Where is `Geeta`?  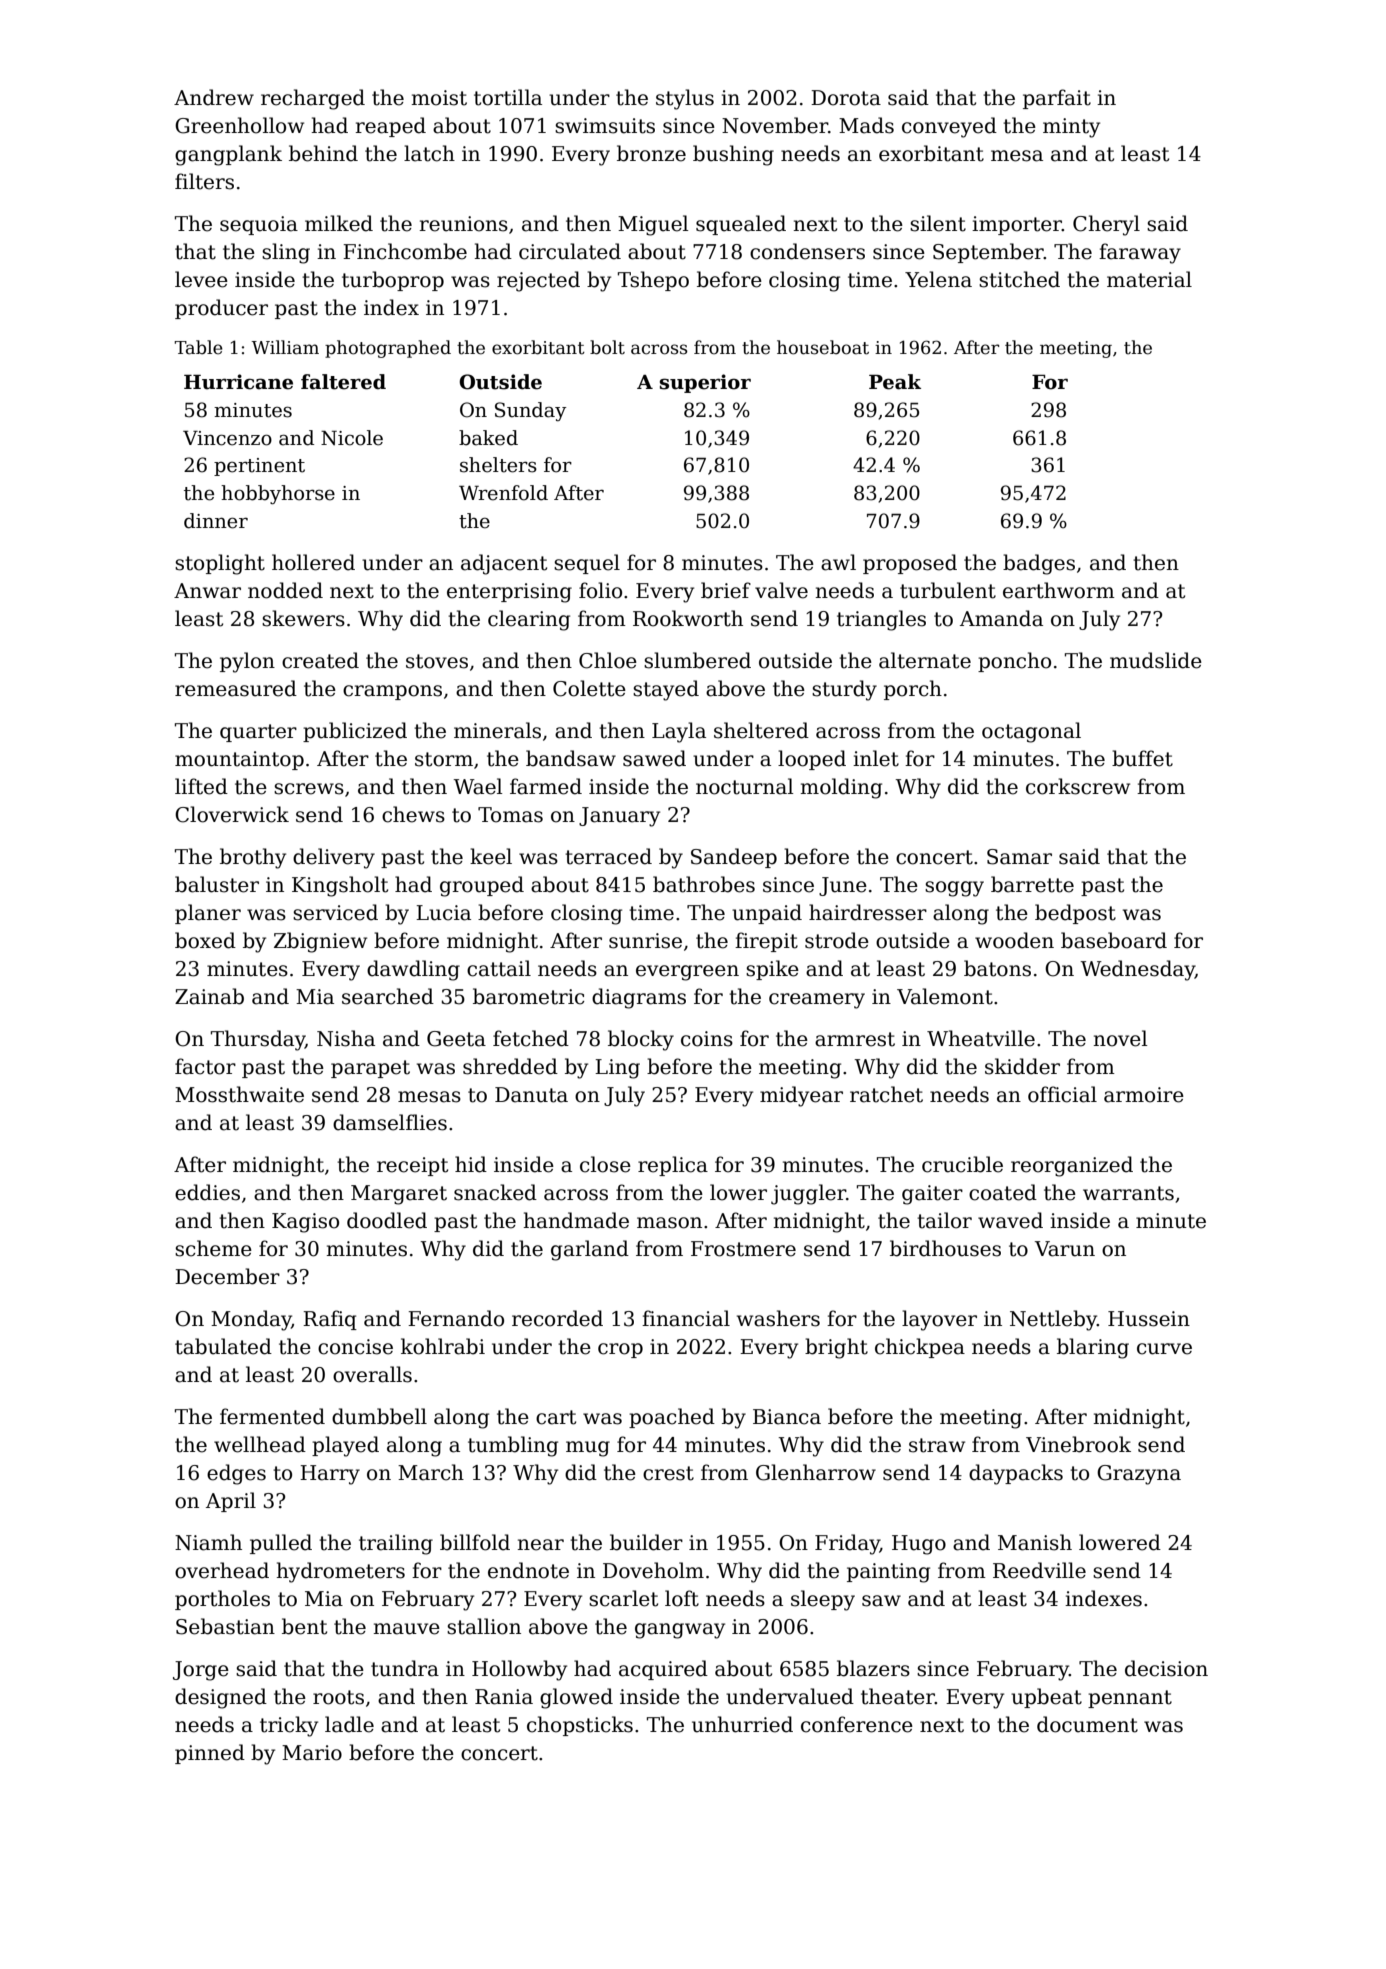 Geeta is located at coordinates (456, 1039).
